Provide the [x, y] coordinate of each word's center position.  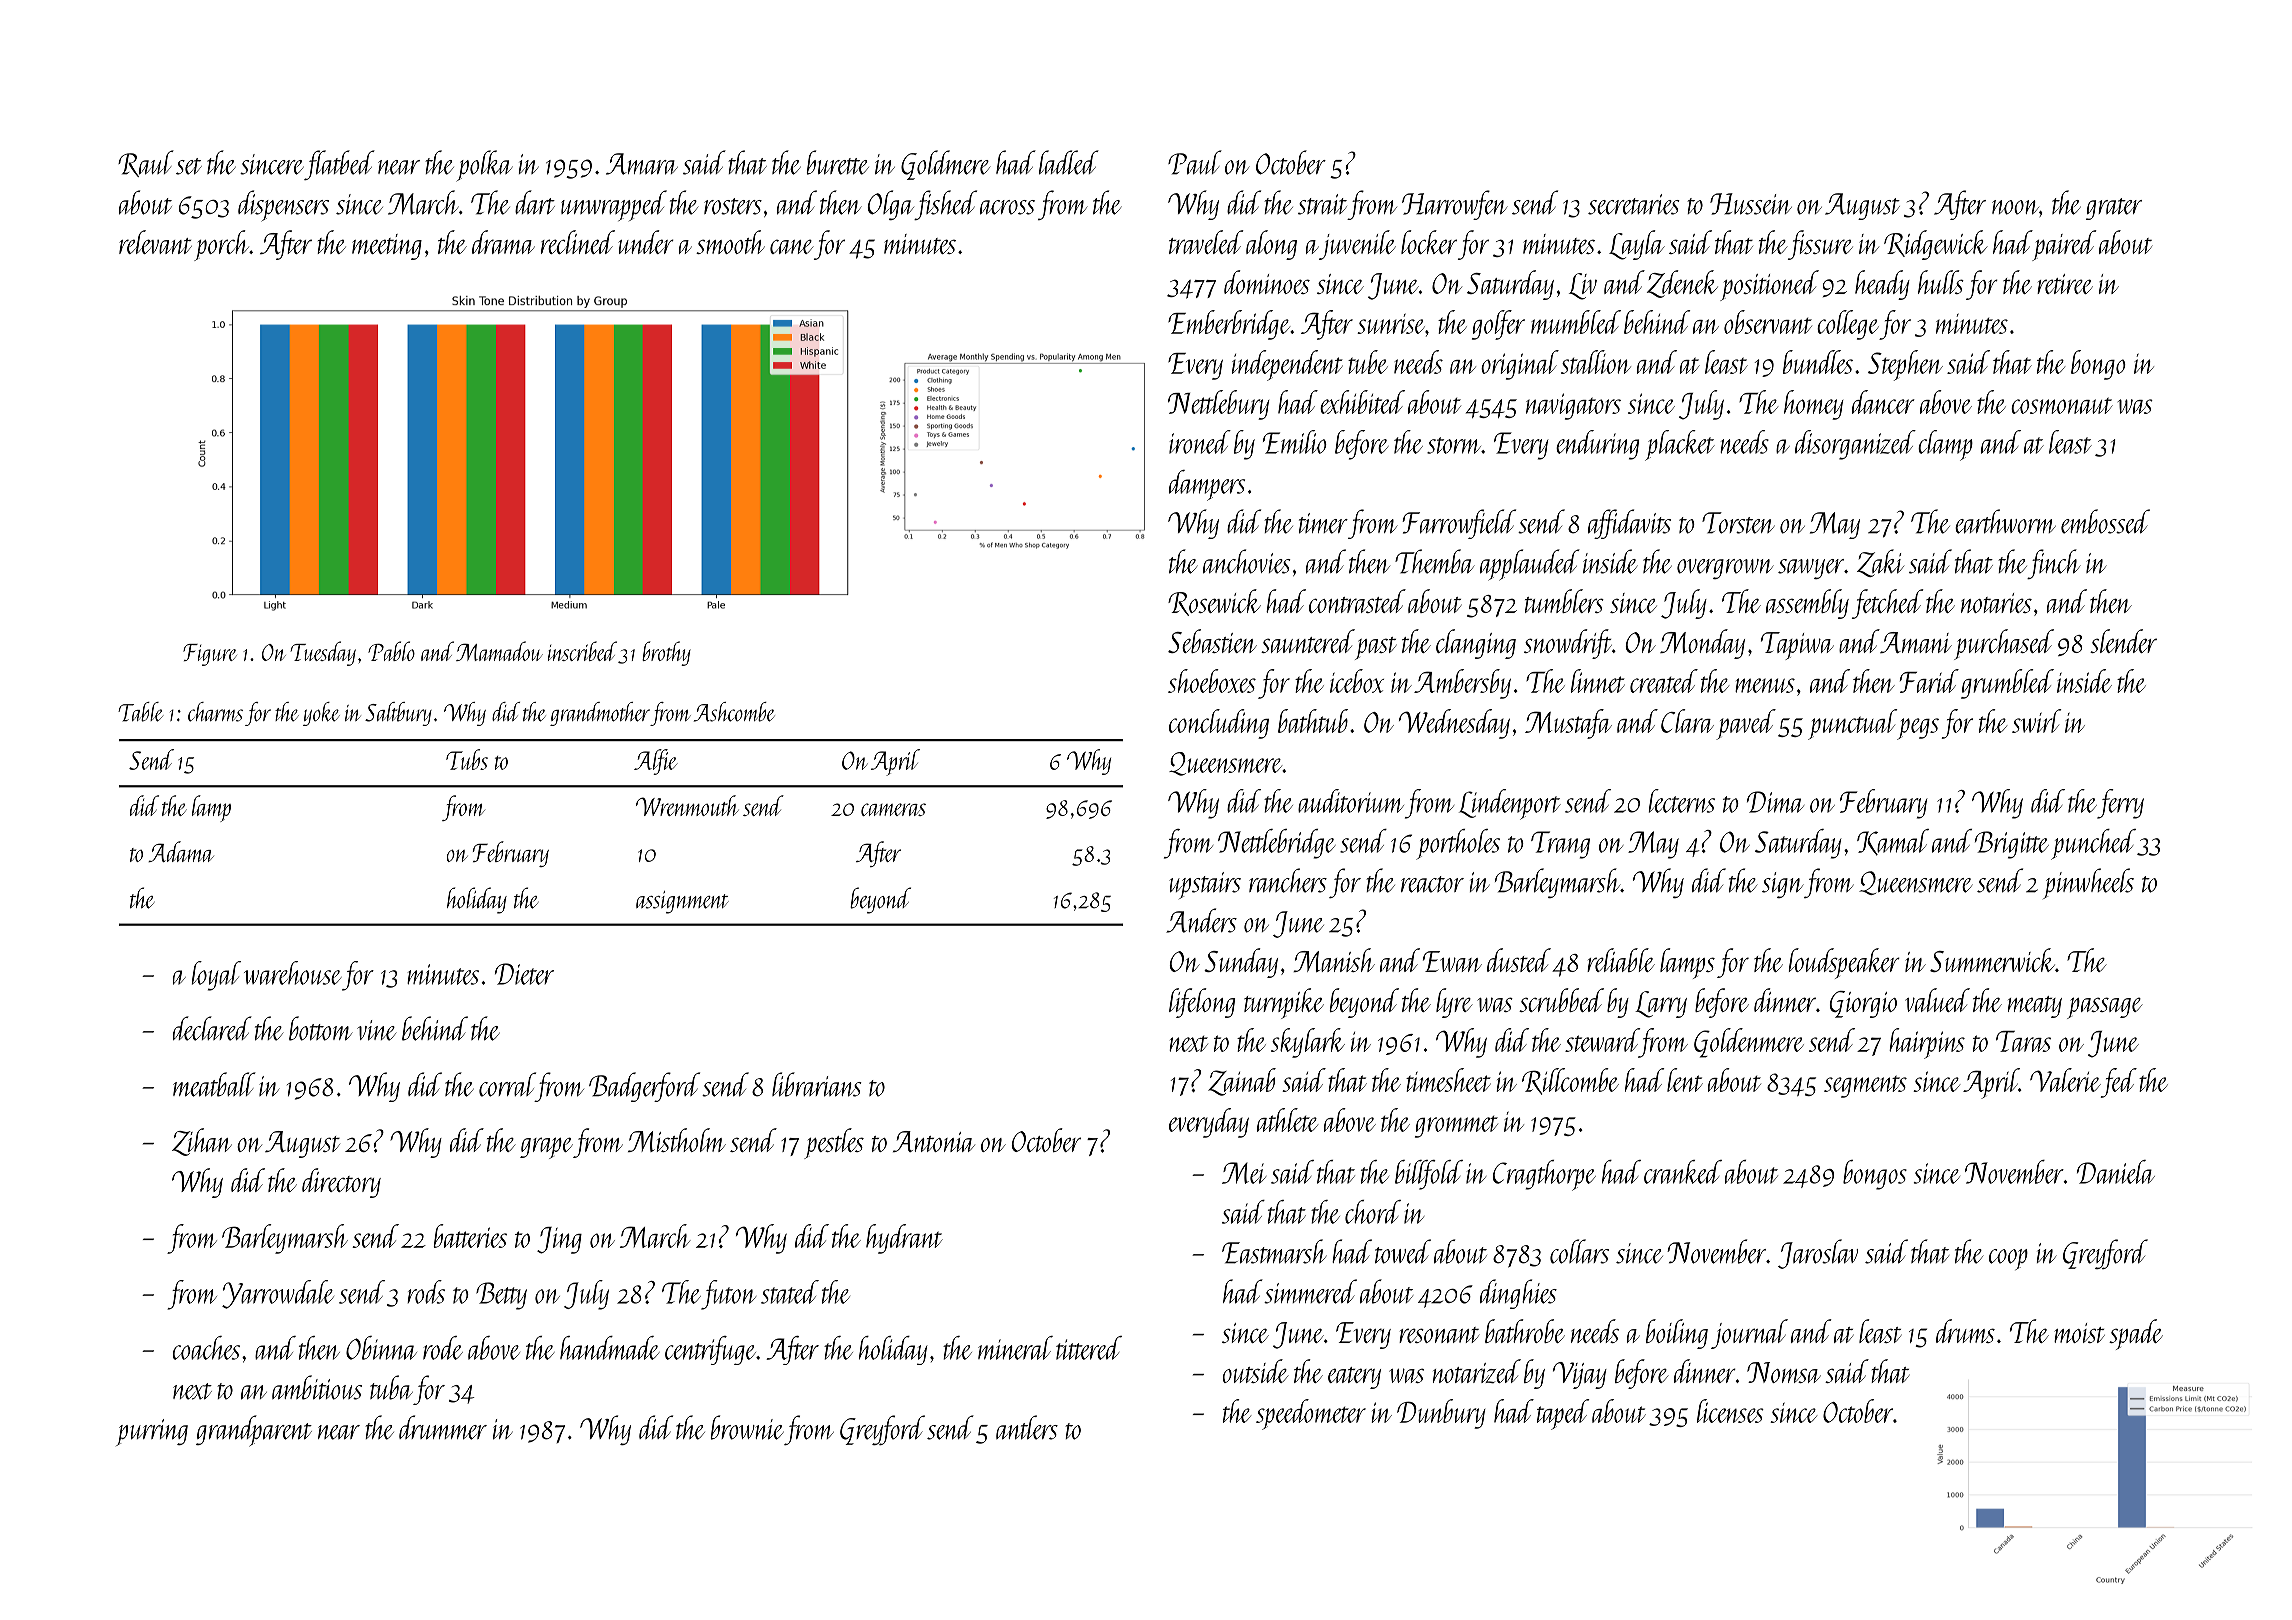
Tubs [467, 759]
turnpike [1284, 1003]
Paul [1195, 162]
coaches [206, 1348]
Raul [146, 163]
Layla [1637, 245]
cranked [1683, 1172]
